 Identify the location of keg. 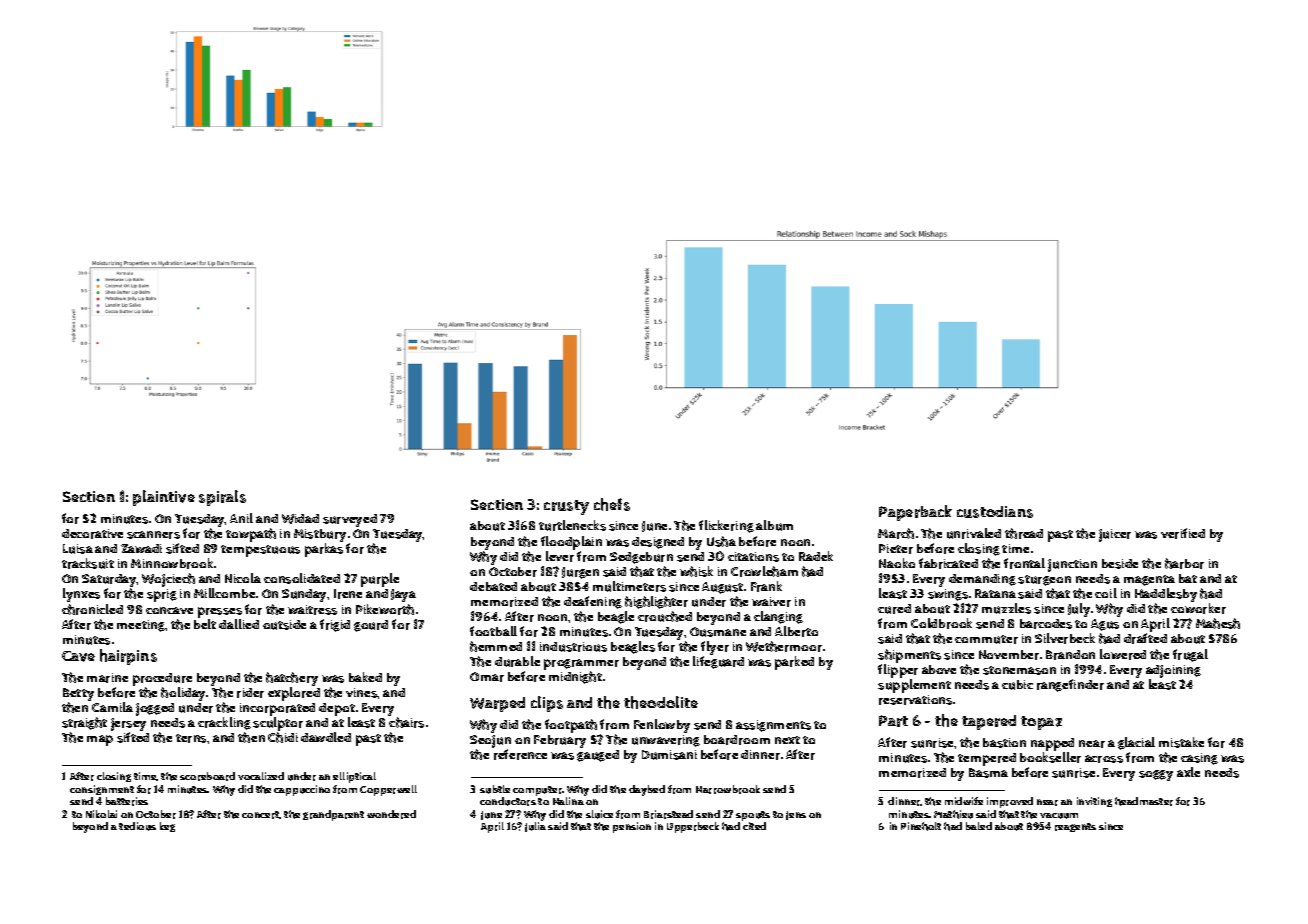
(167, 827).
